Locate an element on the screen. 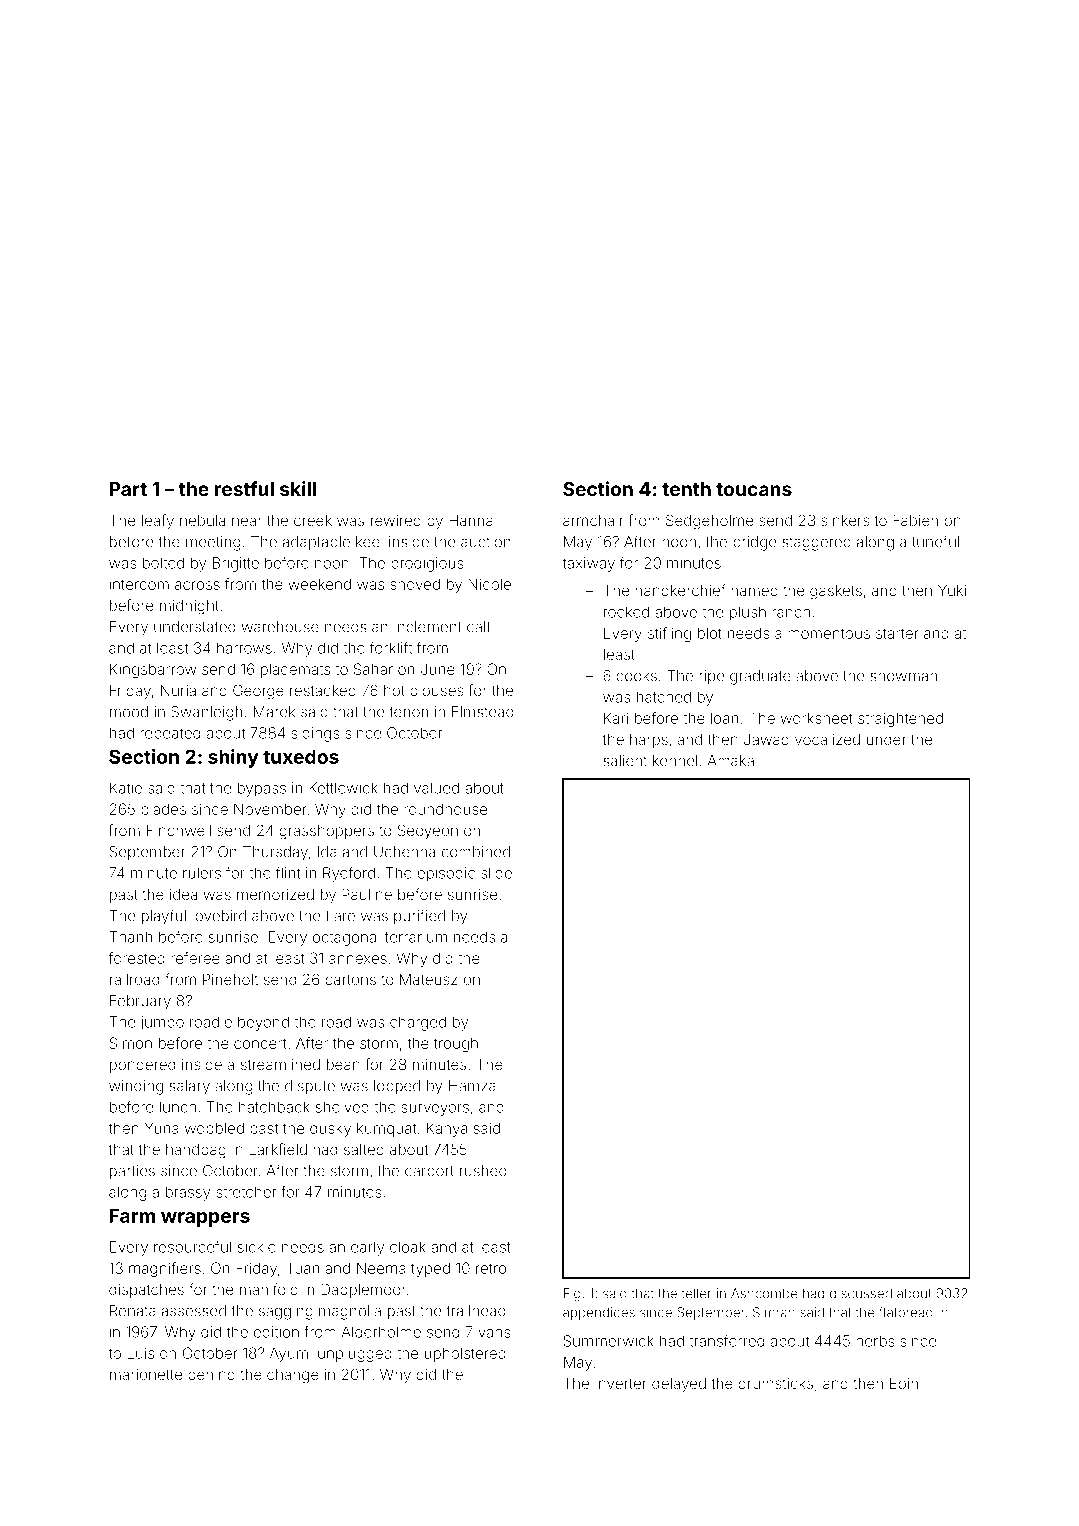  Finchwell is located at coordinates (179, 830).
